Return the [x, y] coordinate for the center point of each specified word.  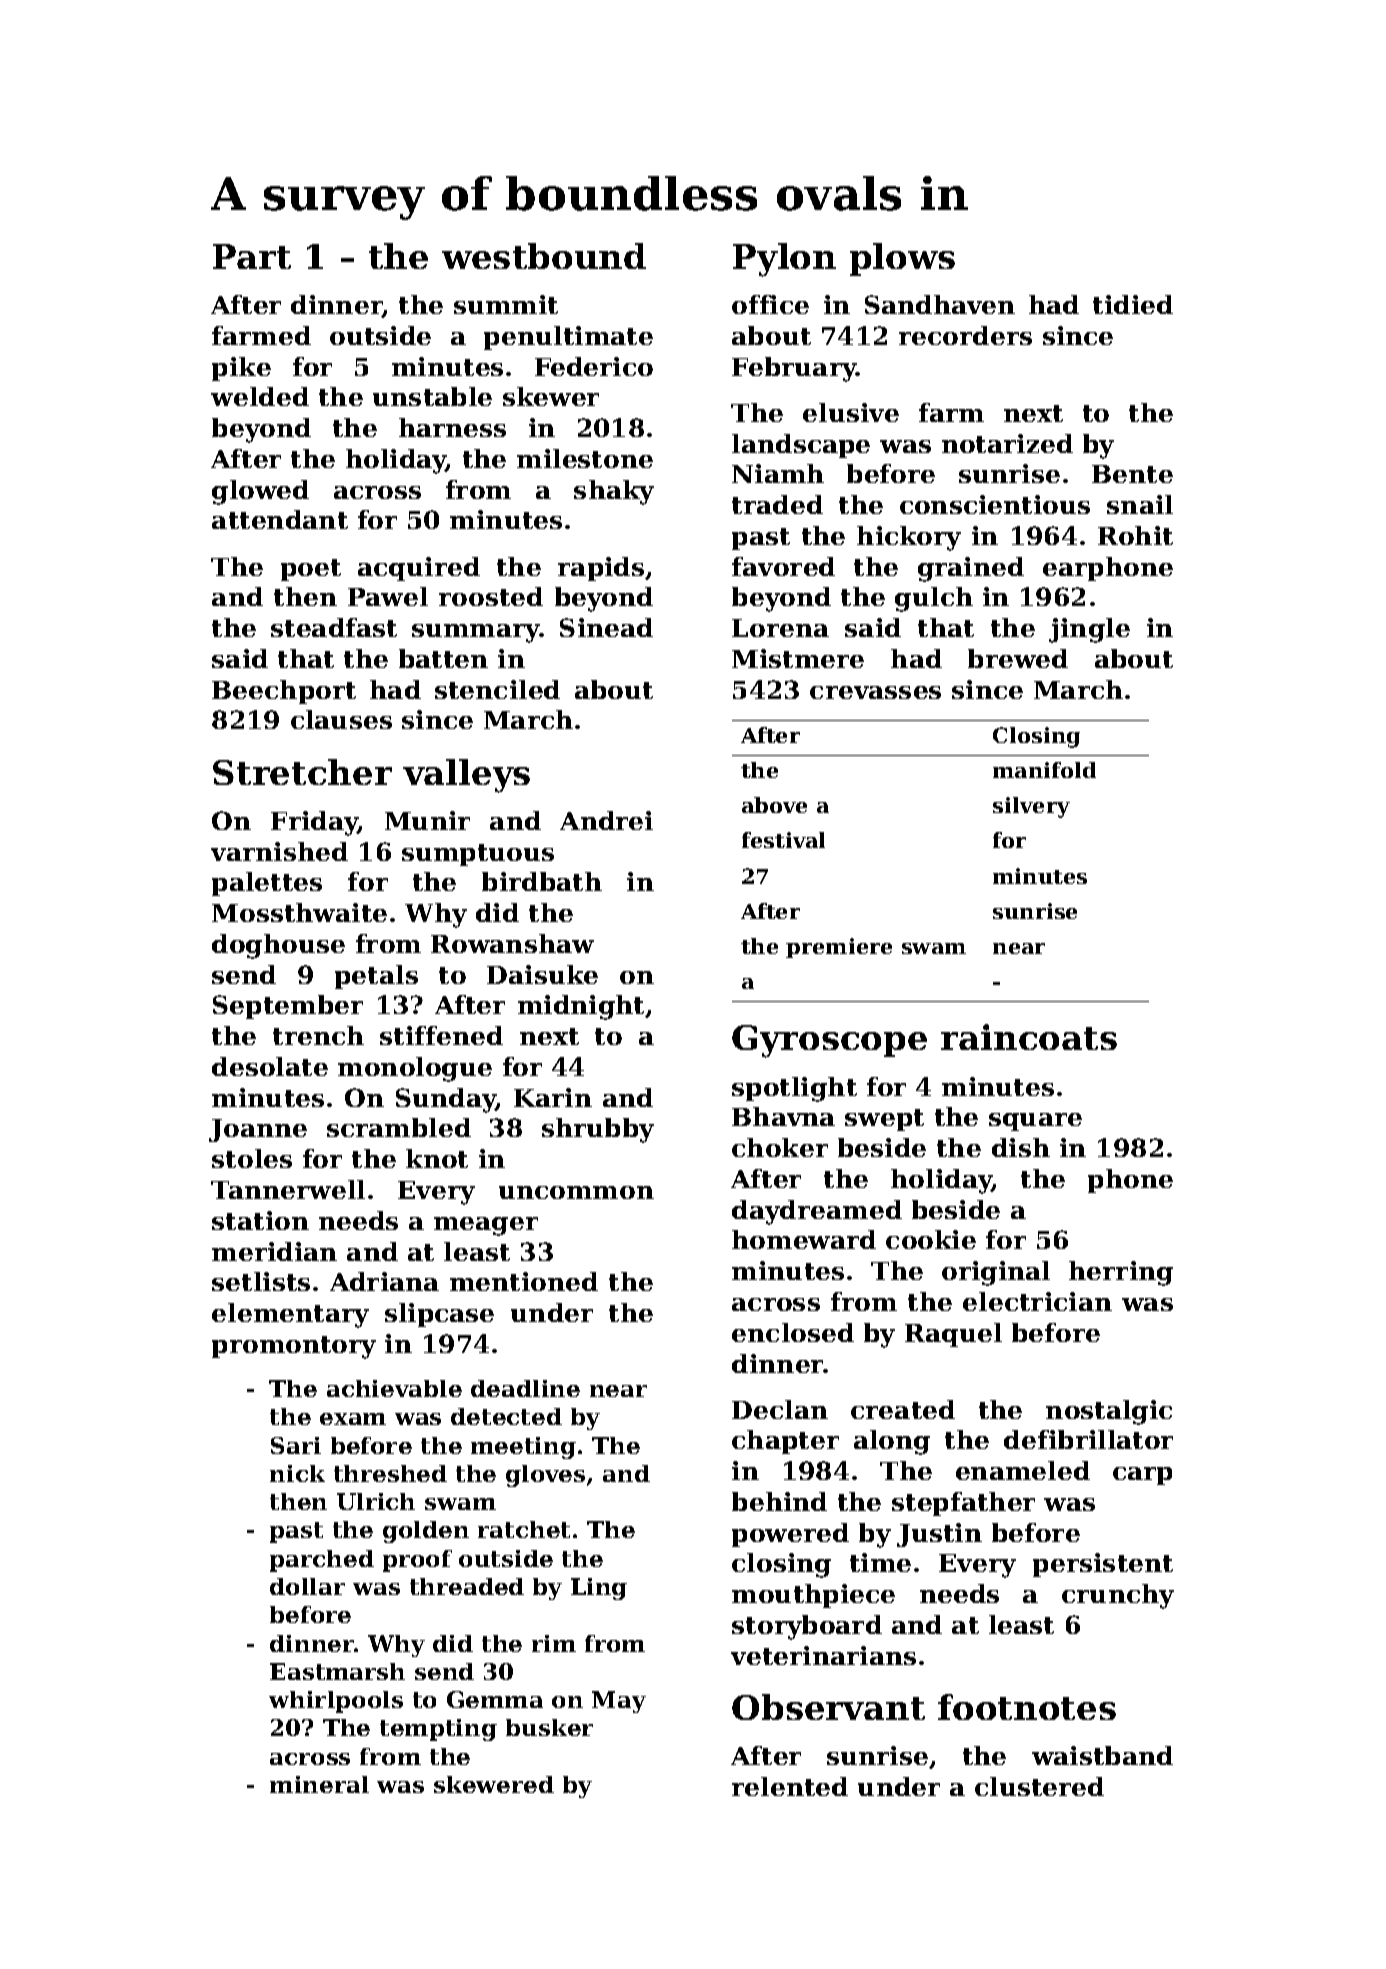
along [892, 1442]
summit [506, 304]
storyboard [807, 1627]
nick [297, 1473]
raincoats [1029, 1037]
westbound [544, 256]
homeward [804, 1239]
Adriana [384, 1281]
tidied [1133, 304]
